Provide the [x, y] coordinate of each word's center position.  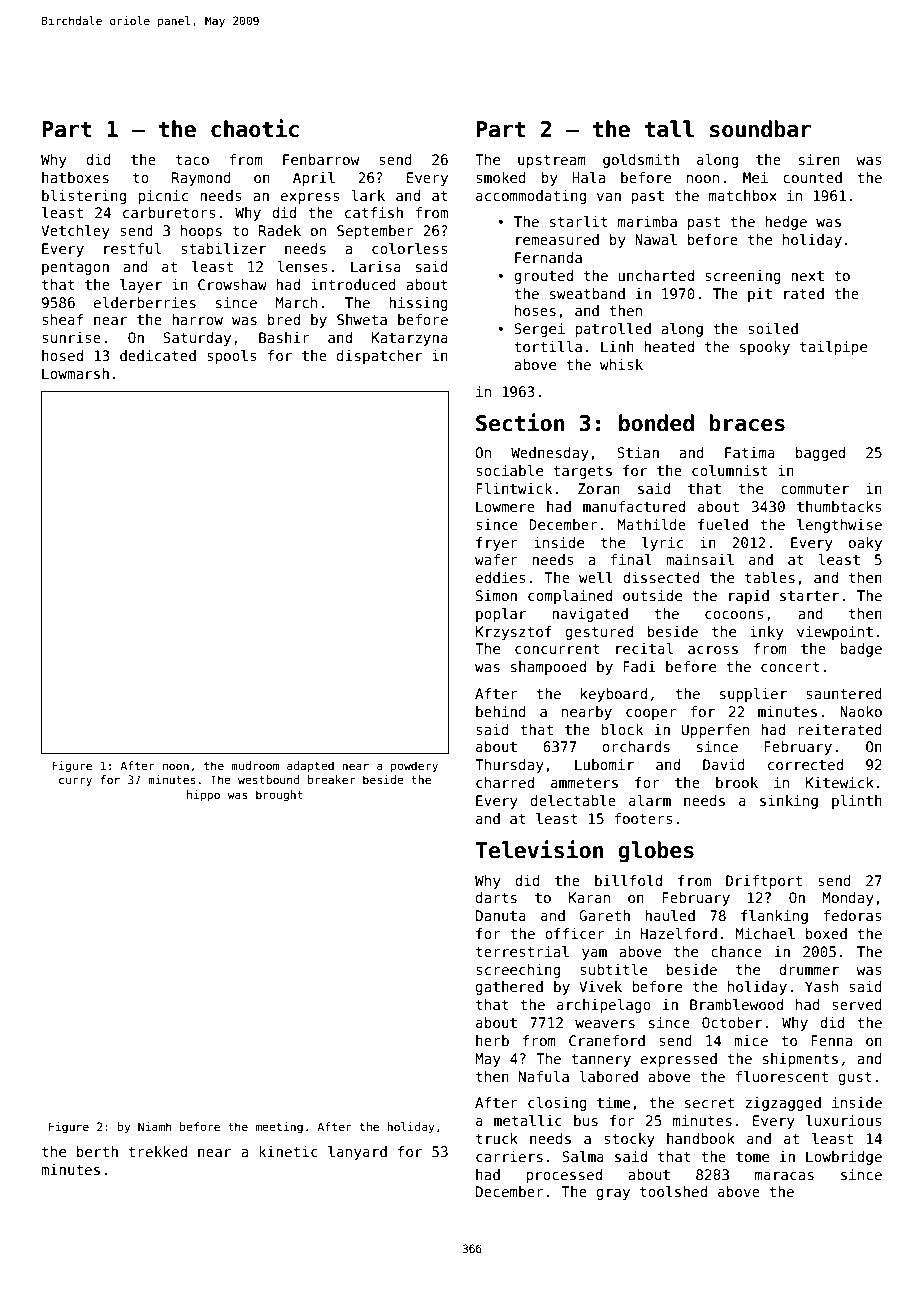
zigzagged [783, 1104]
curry [75, 782]
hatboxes [75, 177]
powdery [414, 767]
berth [97, 1151]
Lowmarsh [75, 373]
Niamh [155, 1126]
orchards [636, 746]
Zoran [599, 488]
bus [586, 1120]
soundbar [760, 129]
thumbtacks [839, 506]
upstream [552, 161]
